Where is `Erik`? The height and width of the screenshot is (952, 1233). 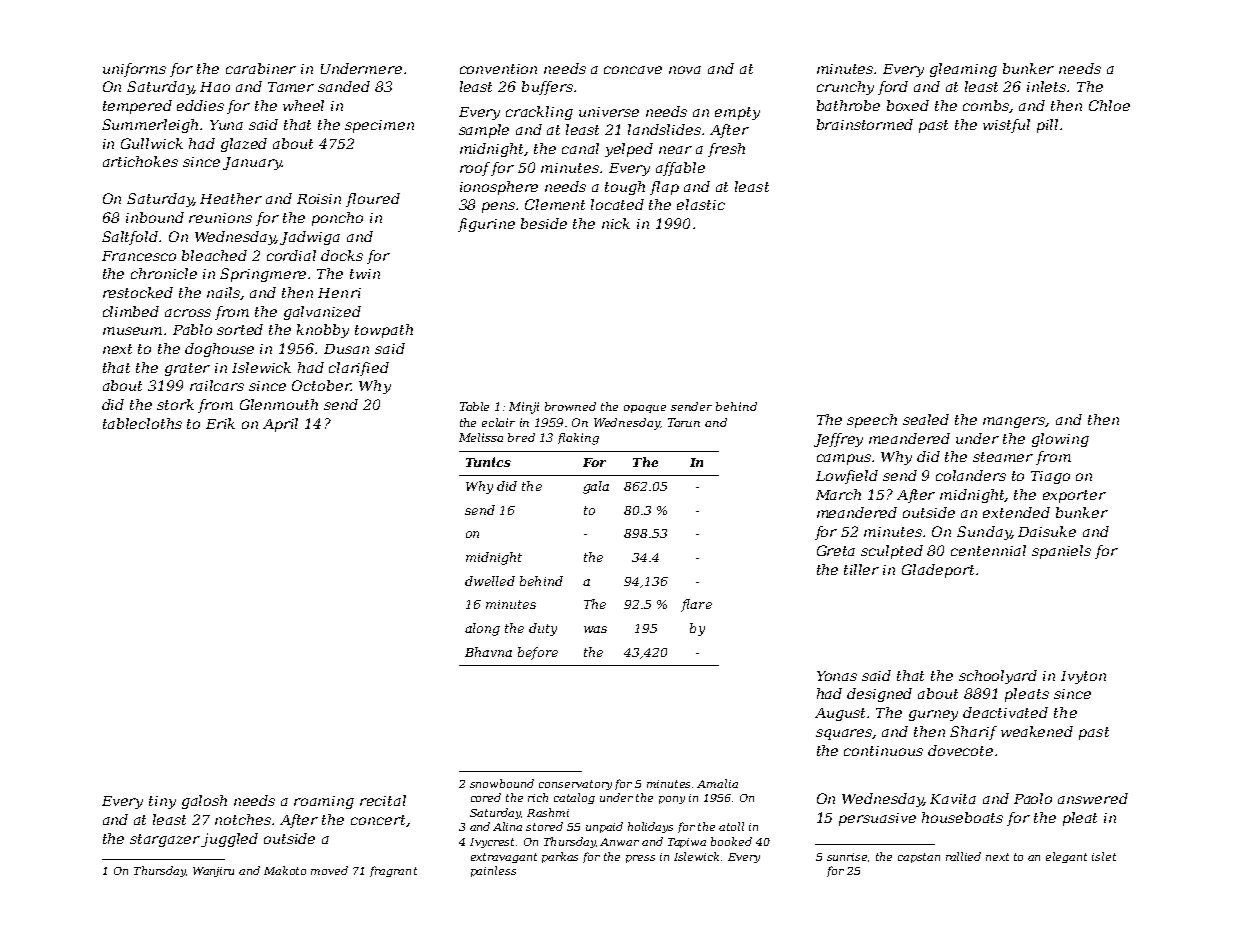
Erik is located at coordinates (220, 423).
